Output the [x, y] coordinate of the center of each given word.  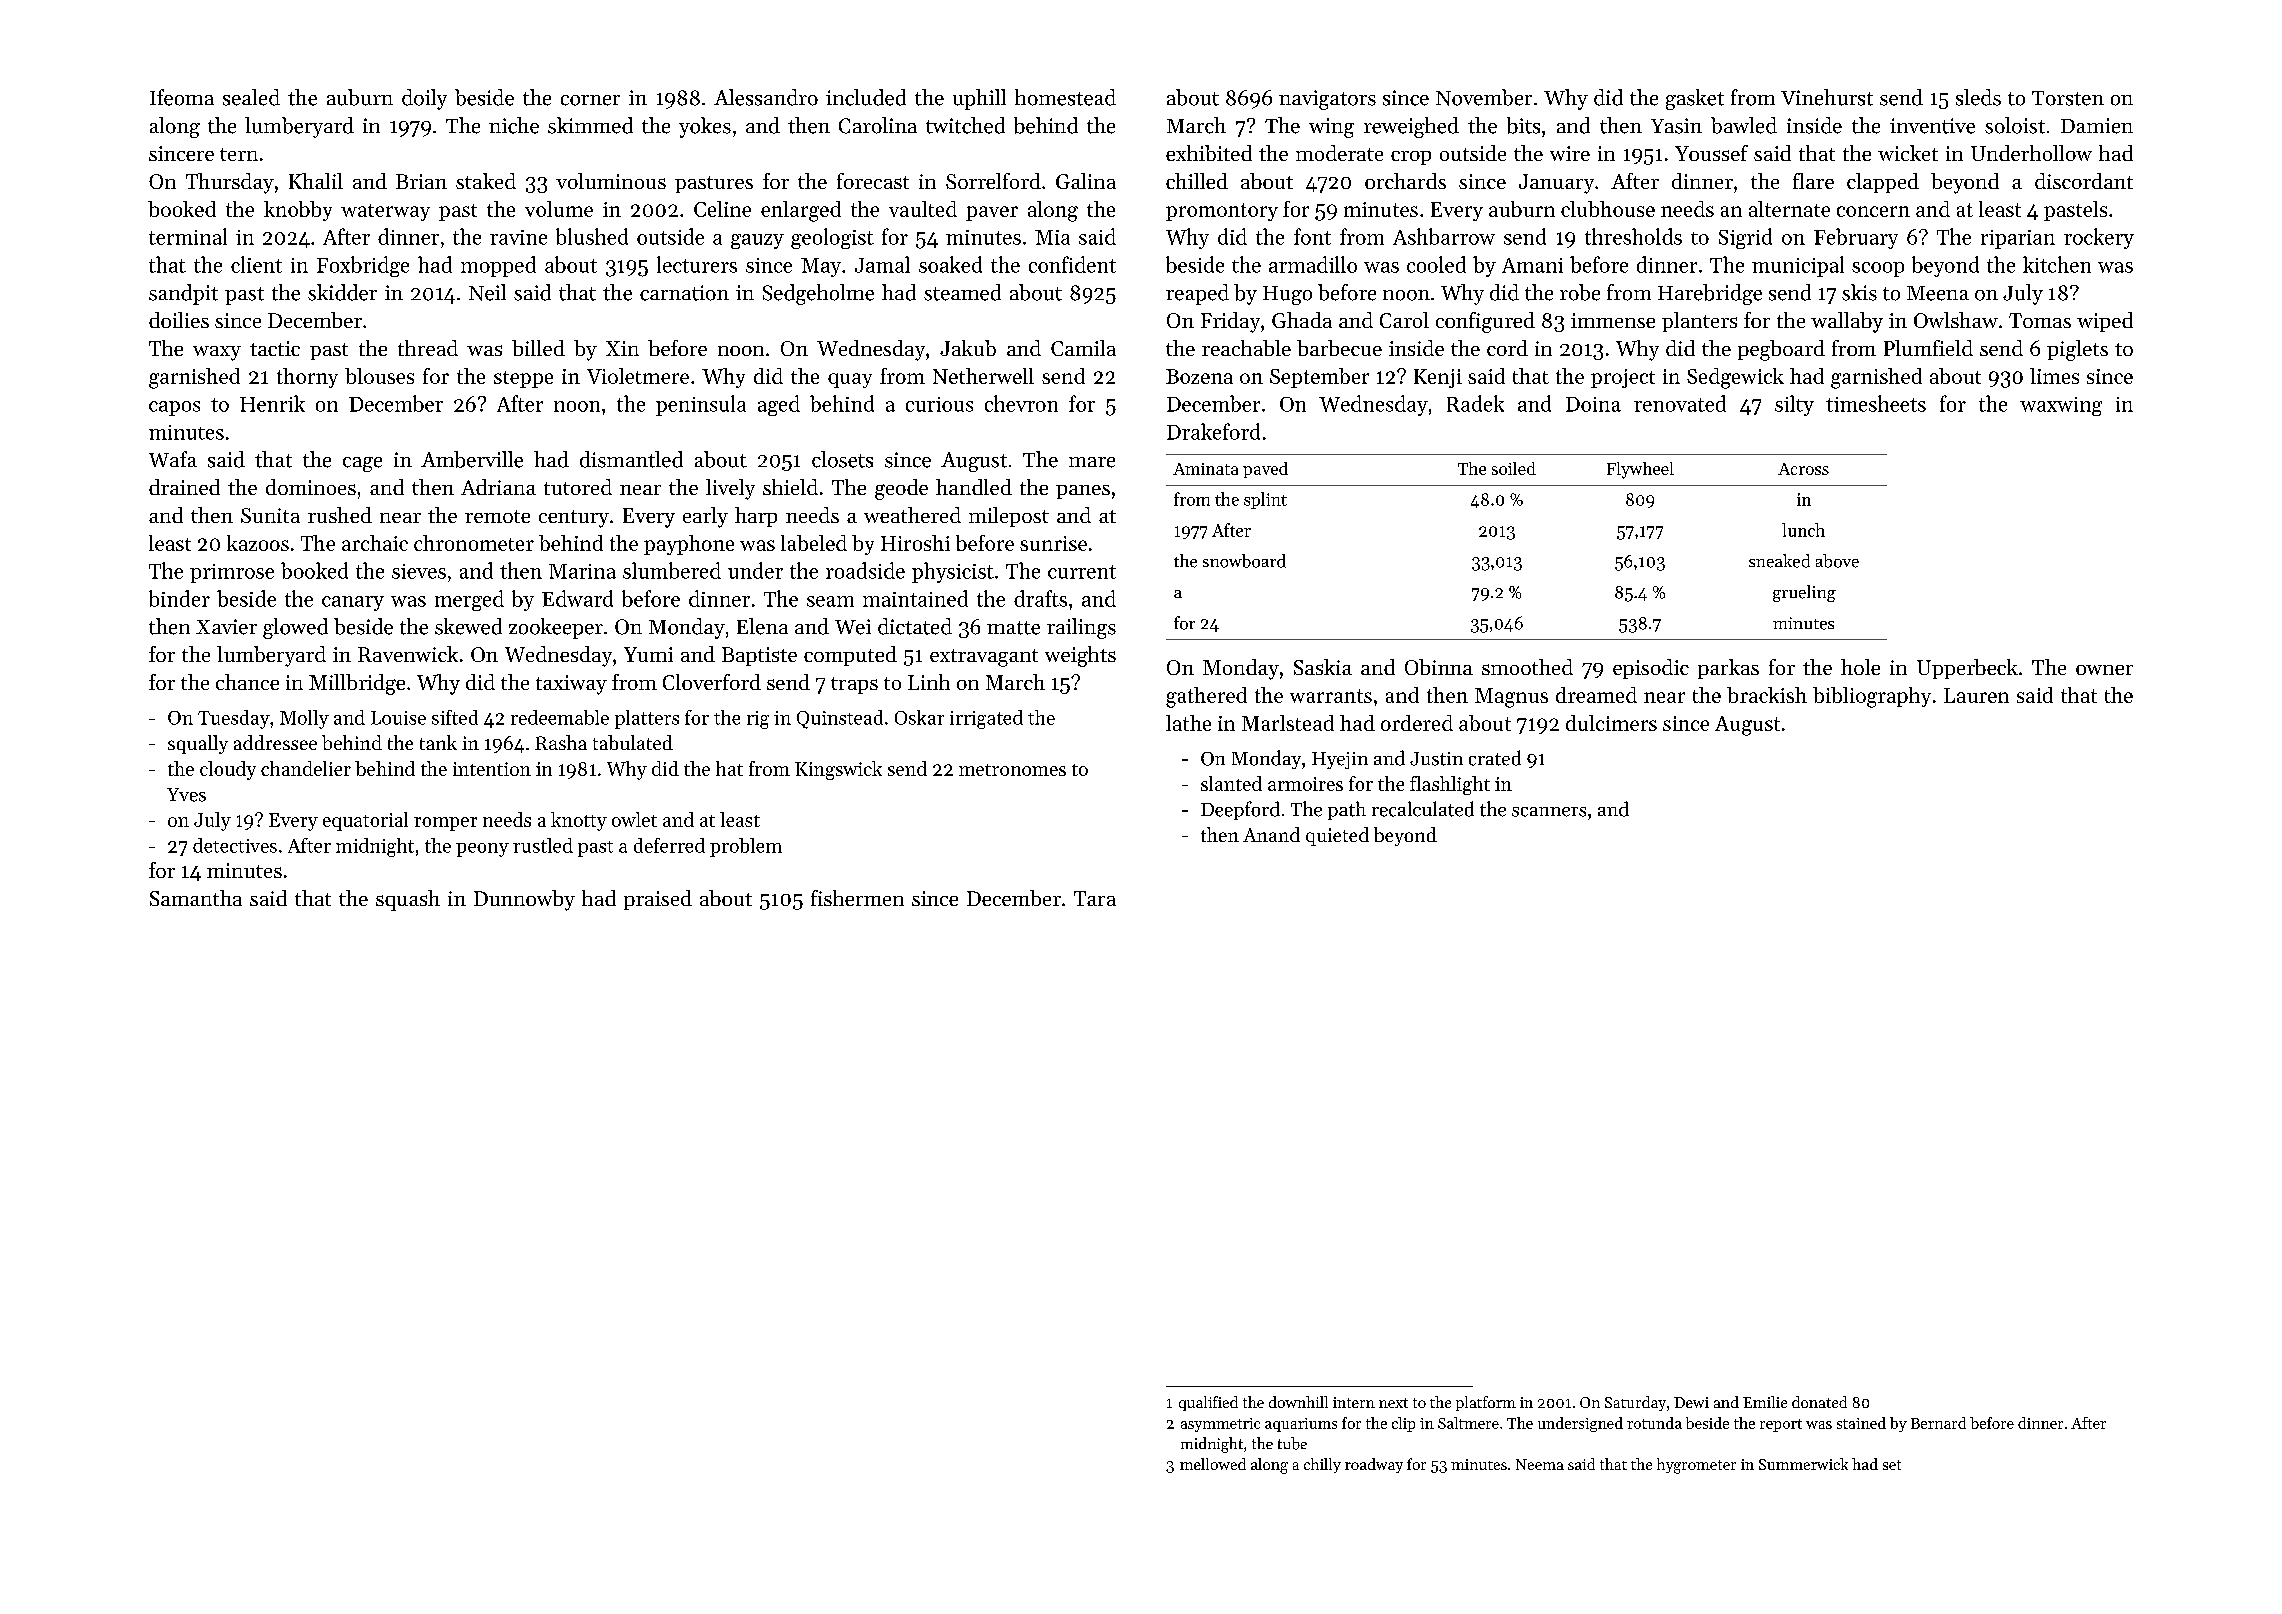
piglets [2077, 350]
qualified [1208, 1403]
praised [658, 900]
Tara [1095, 898]
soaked [950, 264]
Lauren [1976, 695]
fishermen [857, 898]
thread [428, 348]
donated [1819, 1402]
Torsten [2068, 98]
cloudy [228, 770]
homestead [1065, 97]
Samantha [196, 898]
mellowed [1213, 1464]
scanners [1549, 812]
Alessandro [766, 97]
